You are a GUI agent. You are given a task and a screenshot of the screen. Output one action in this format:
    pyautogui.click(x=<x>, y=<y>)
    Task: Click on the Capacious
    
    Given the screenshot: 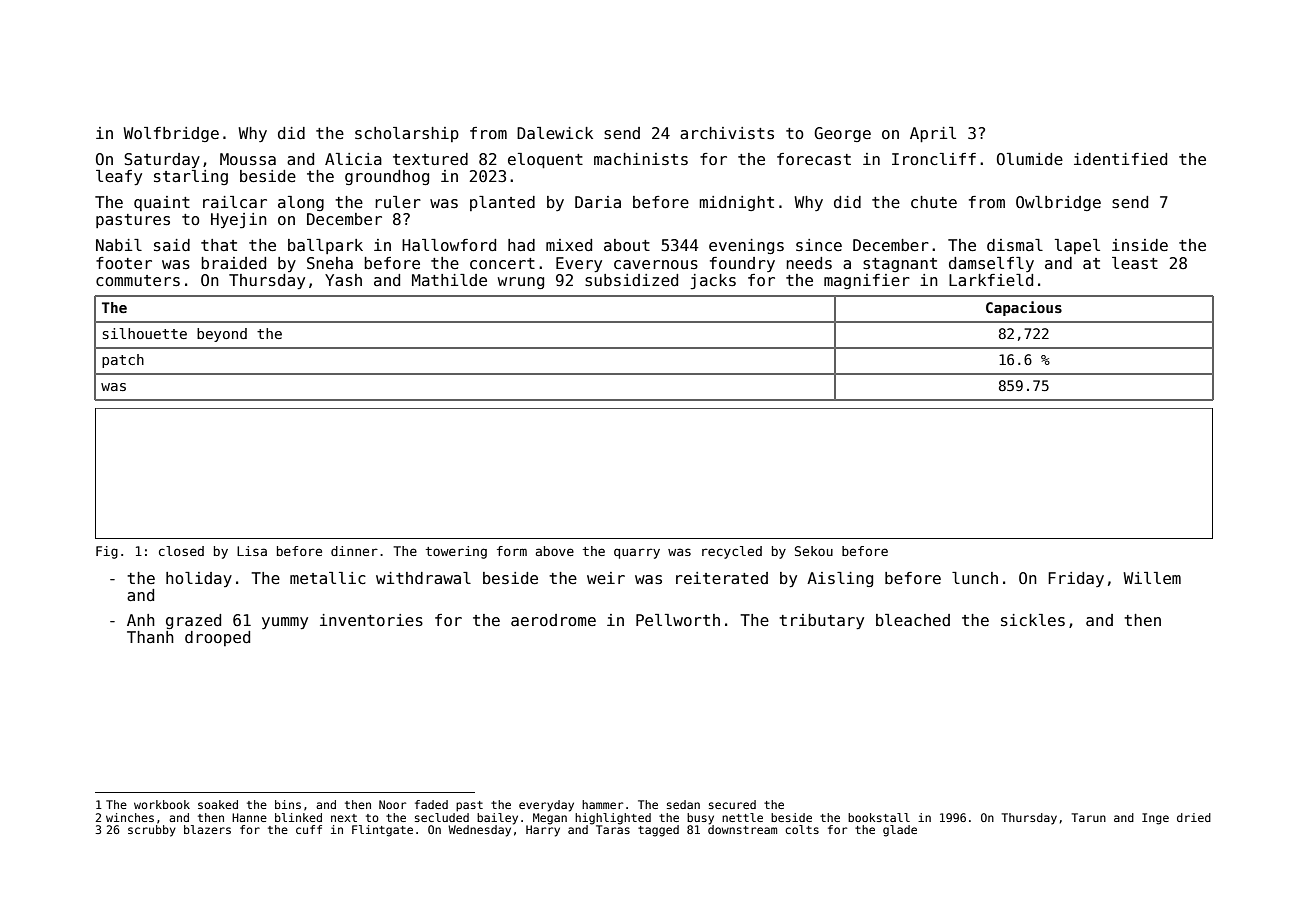 What is the action you would take?
    pyautogui.click(x=1024, y=308)
